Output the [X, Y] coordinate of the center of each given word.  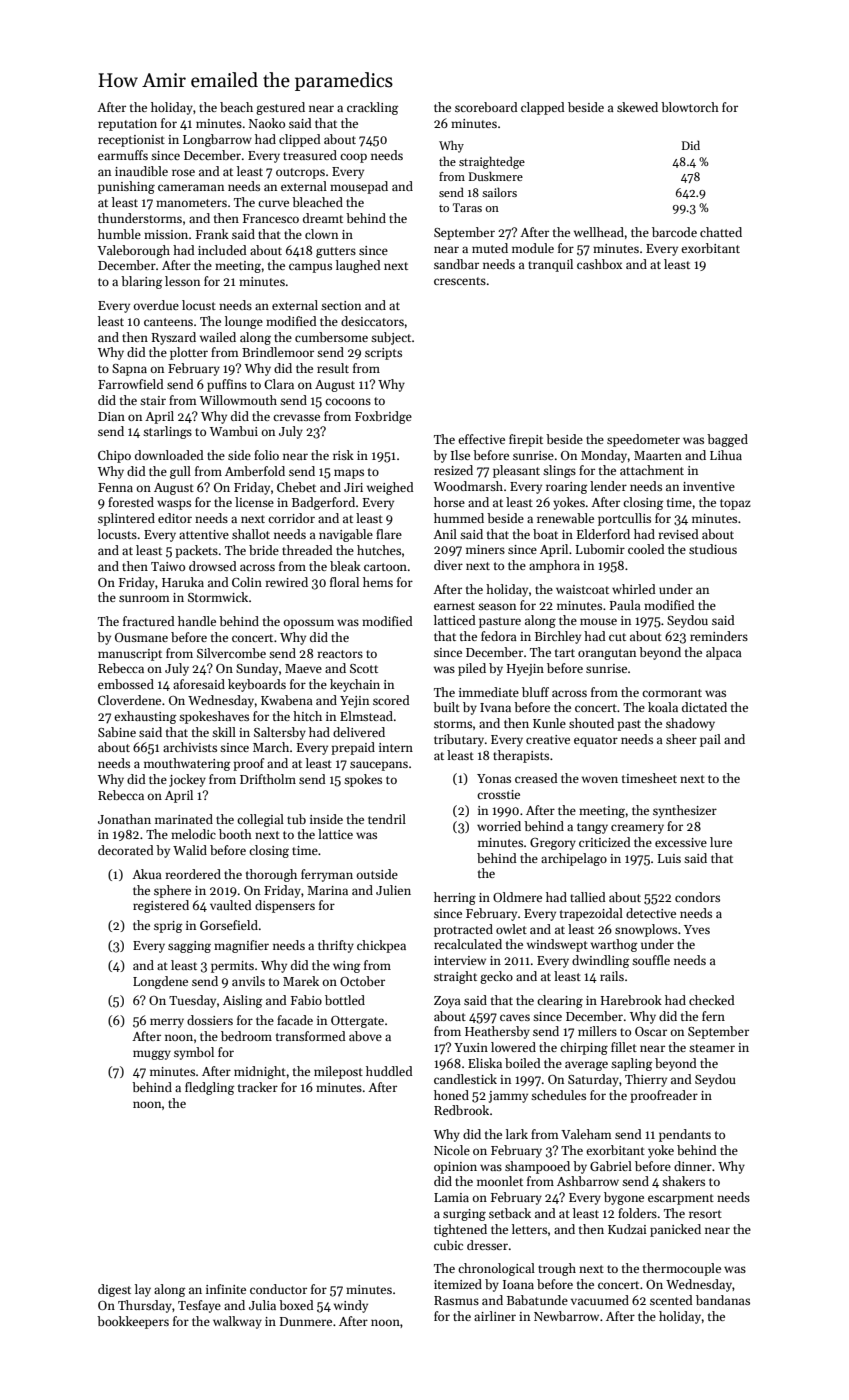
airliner [495, 1316]
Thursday [145, 1306]
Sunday [257, 669]
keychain [355, 685]
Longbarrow [217, 140]
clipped [300, 140]
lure [721, 842]
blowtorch [690, 107]
